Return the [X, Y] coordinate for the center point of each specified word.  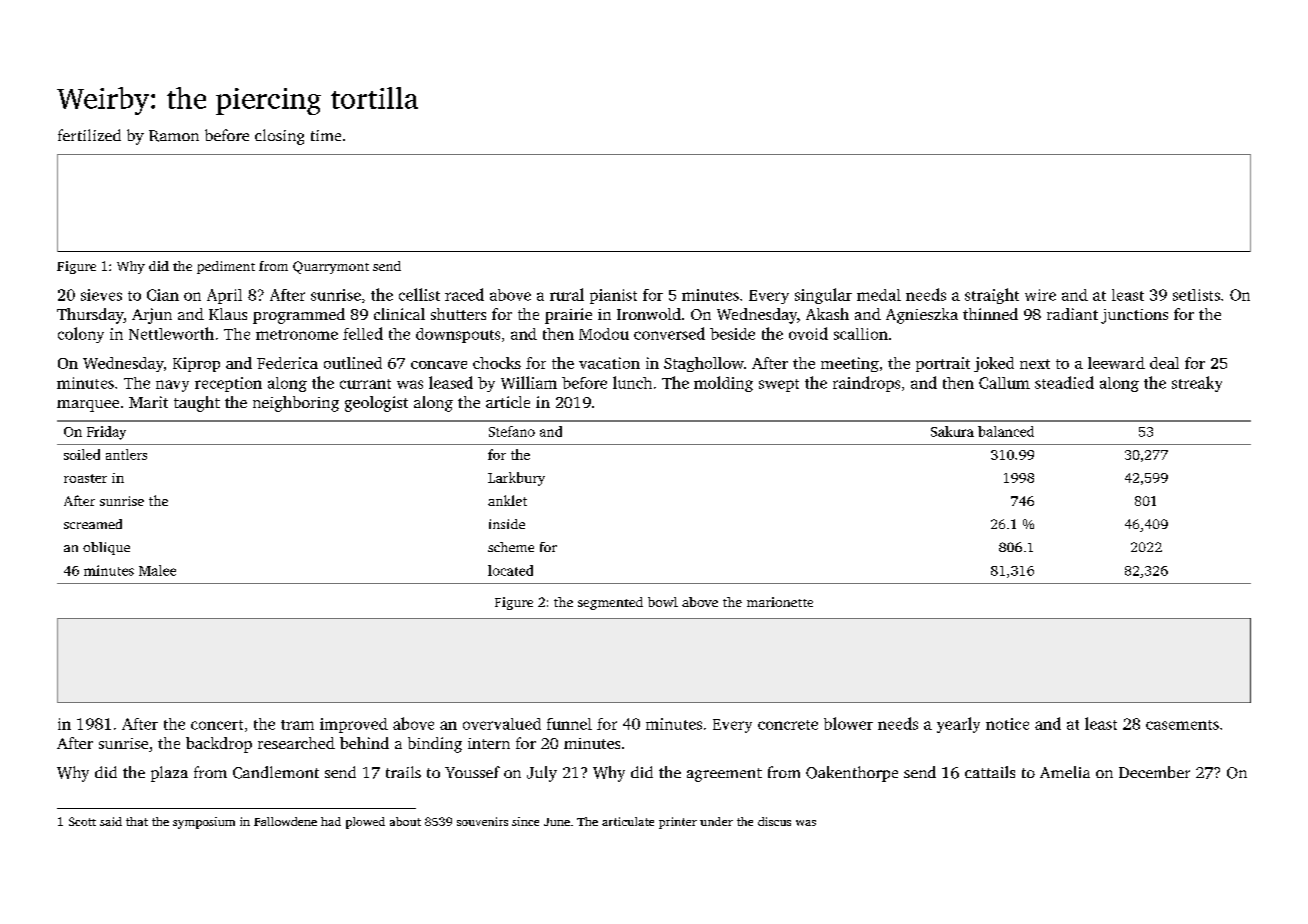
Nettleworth [171, 333]
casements [1182, 725]
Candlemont [276, 772]
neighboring [296, 404]
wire [1040, 295]
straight [992, 296]
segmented [610, 603]
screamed [93, 524]
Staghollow [704, 364]
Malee [157, 570]
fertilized [89, 135]
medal [879, 295]
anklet [507, 500]
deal [1164, 363]
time [326, 135]
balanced [1006, 431]
